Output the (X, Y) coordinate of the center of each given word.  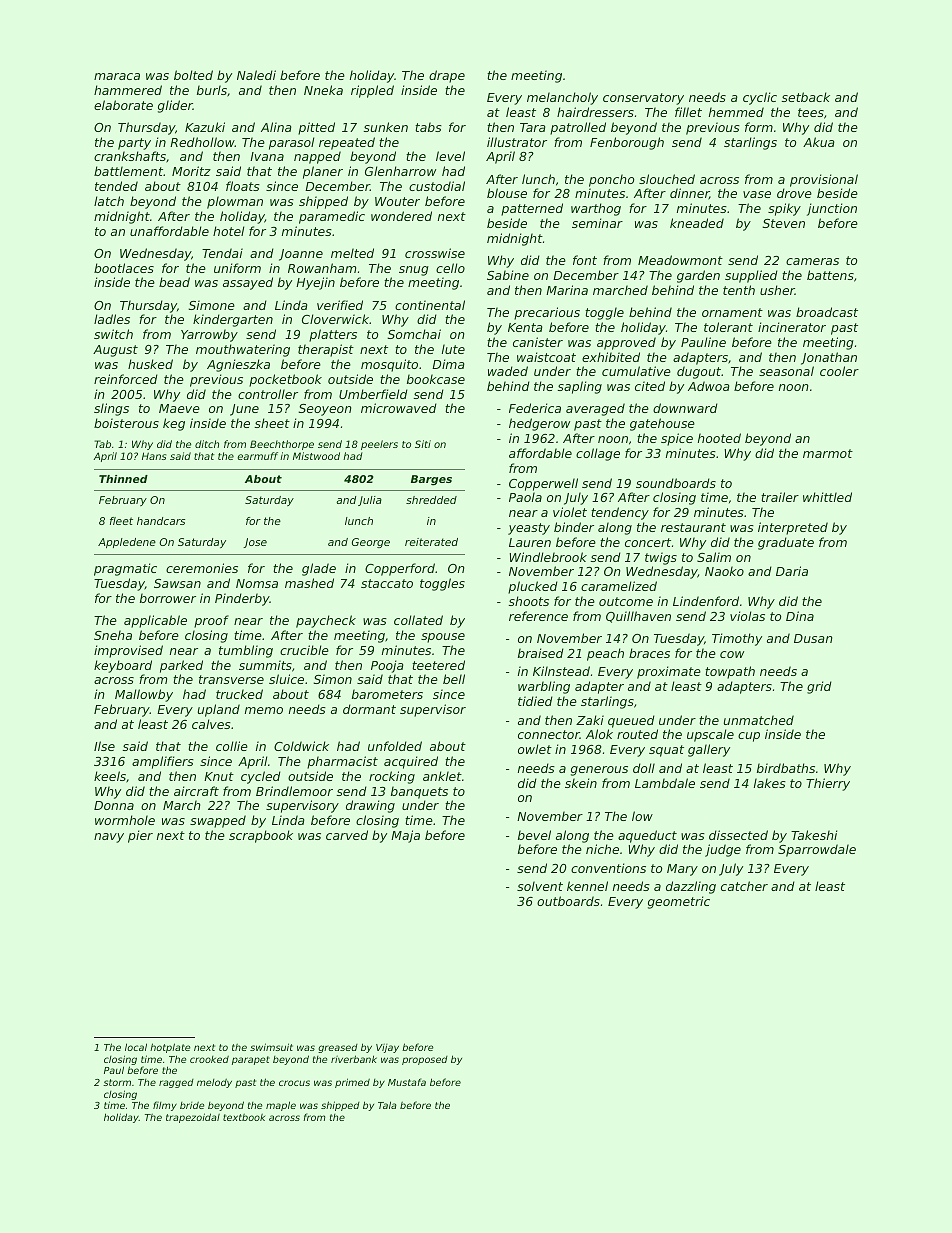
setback (806, 97)
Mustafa (407, 1082)
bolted (193, 75)
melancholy (562, 98)
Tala (387, 1105)
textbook (244, 1117)
